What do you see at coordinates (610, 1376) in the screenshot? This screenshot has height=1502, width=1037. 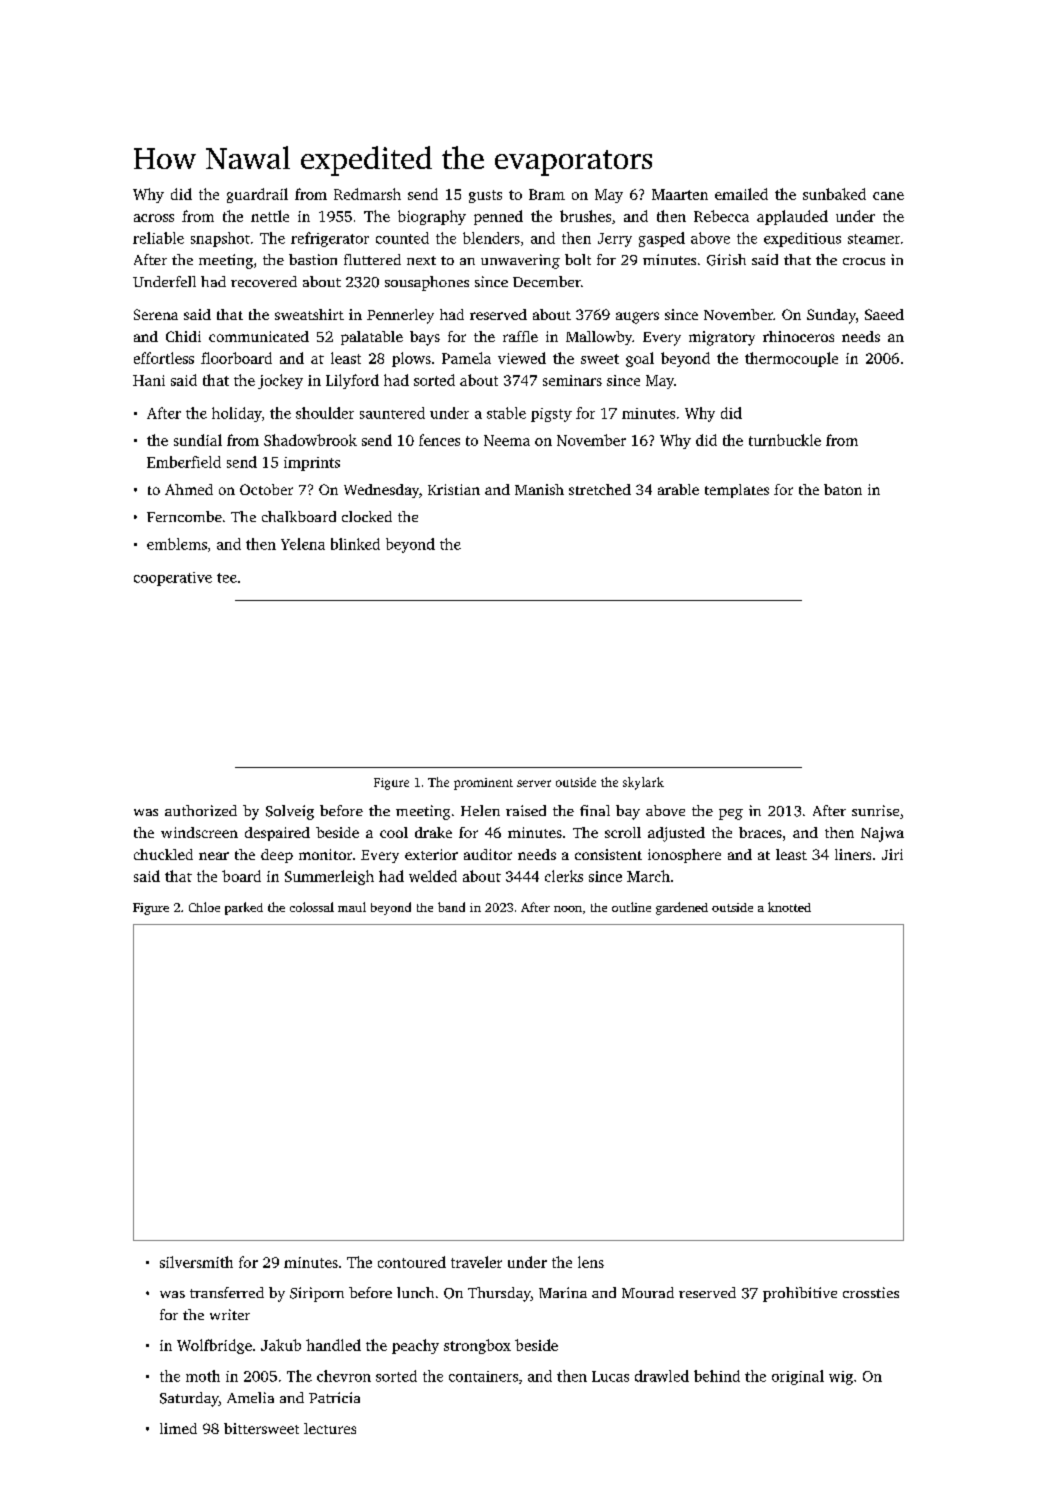 I see `Lucas` at bounding box center [610, 1376].
